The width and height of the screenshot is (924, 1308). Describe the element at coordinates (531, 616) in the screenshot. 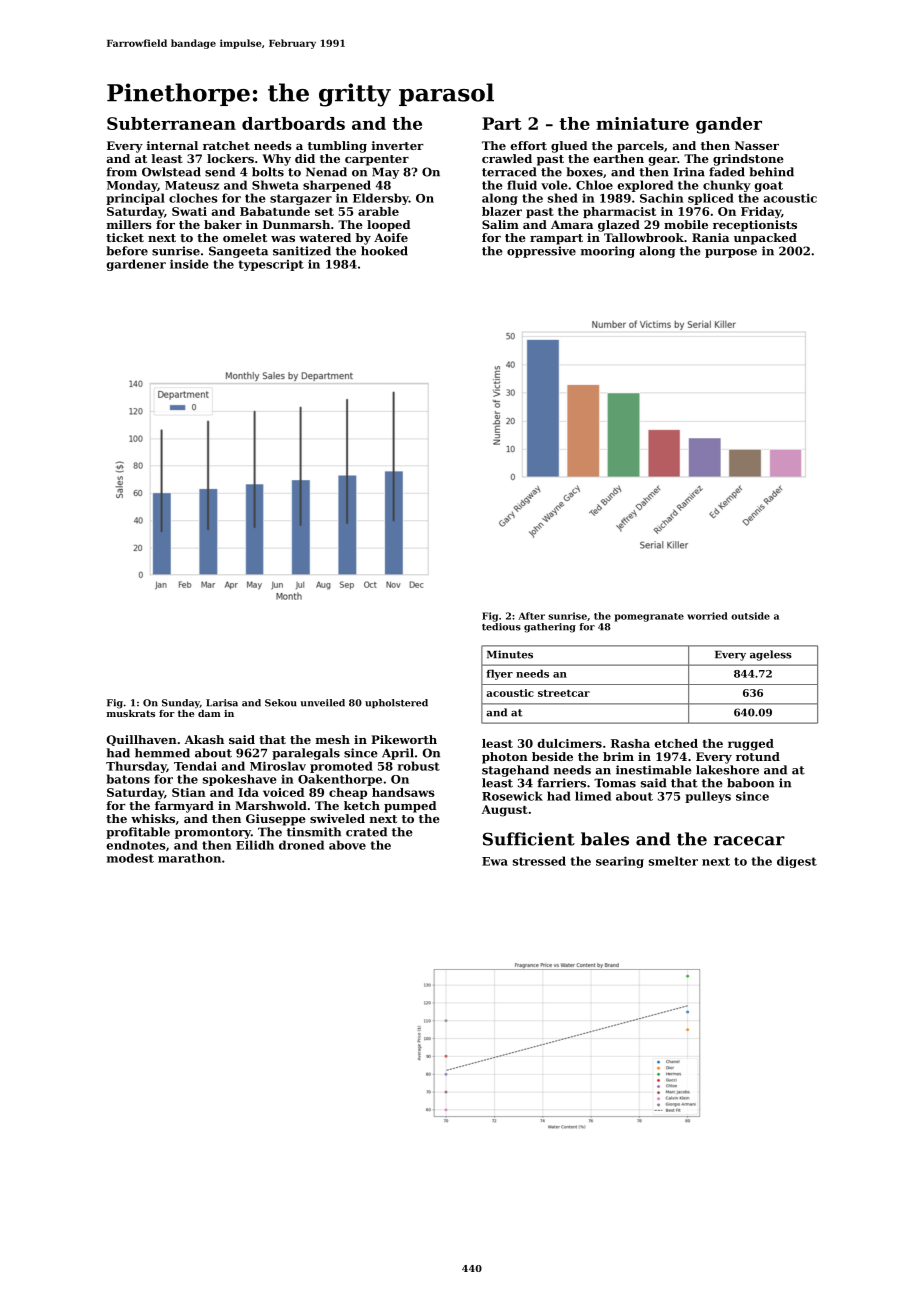

I see `After` at that location.
